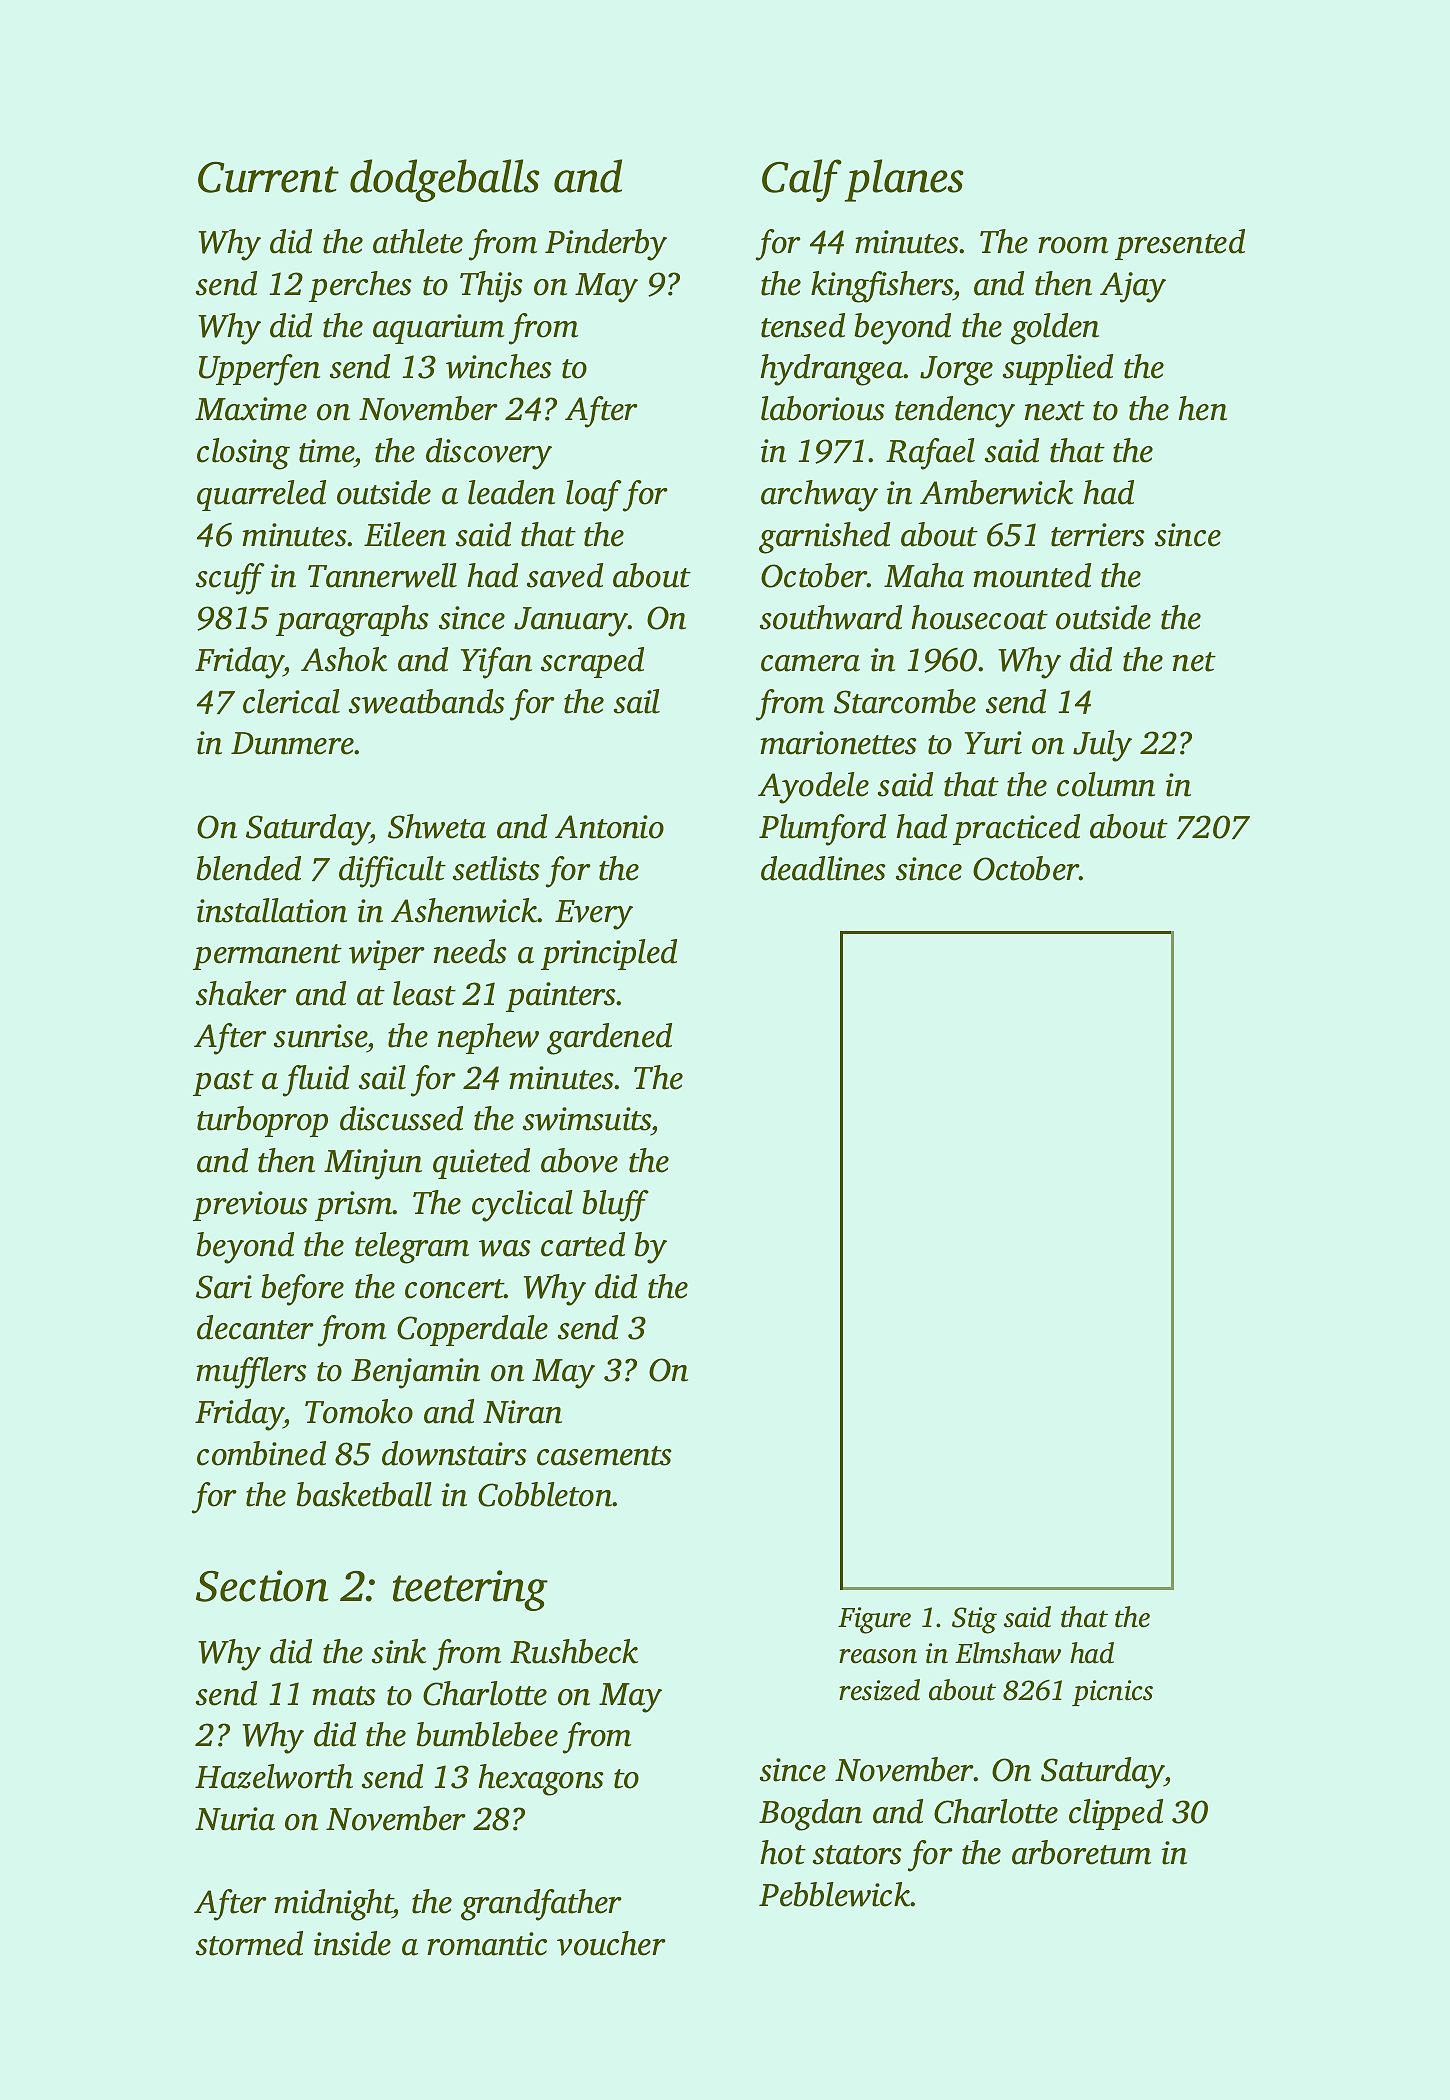  Describe the element at coordinates (606, 245) in the document. I see `Pinderby` at that location.
